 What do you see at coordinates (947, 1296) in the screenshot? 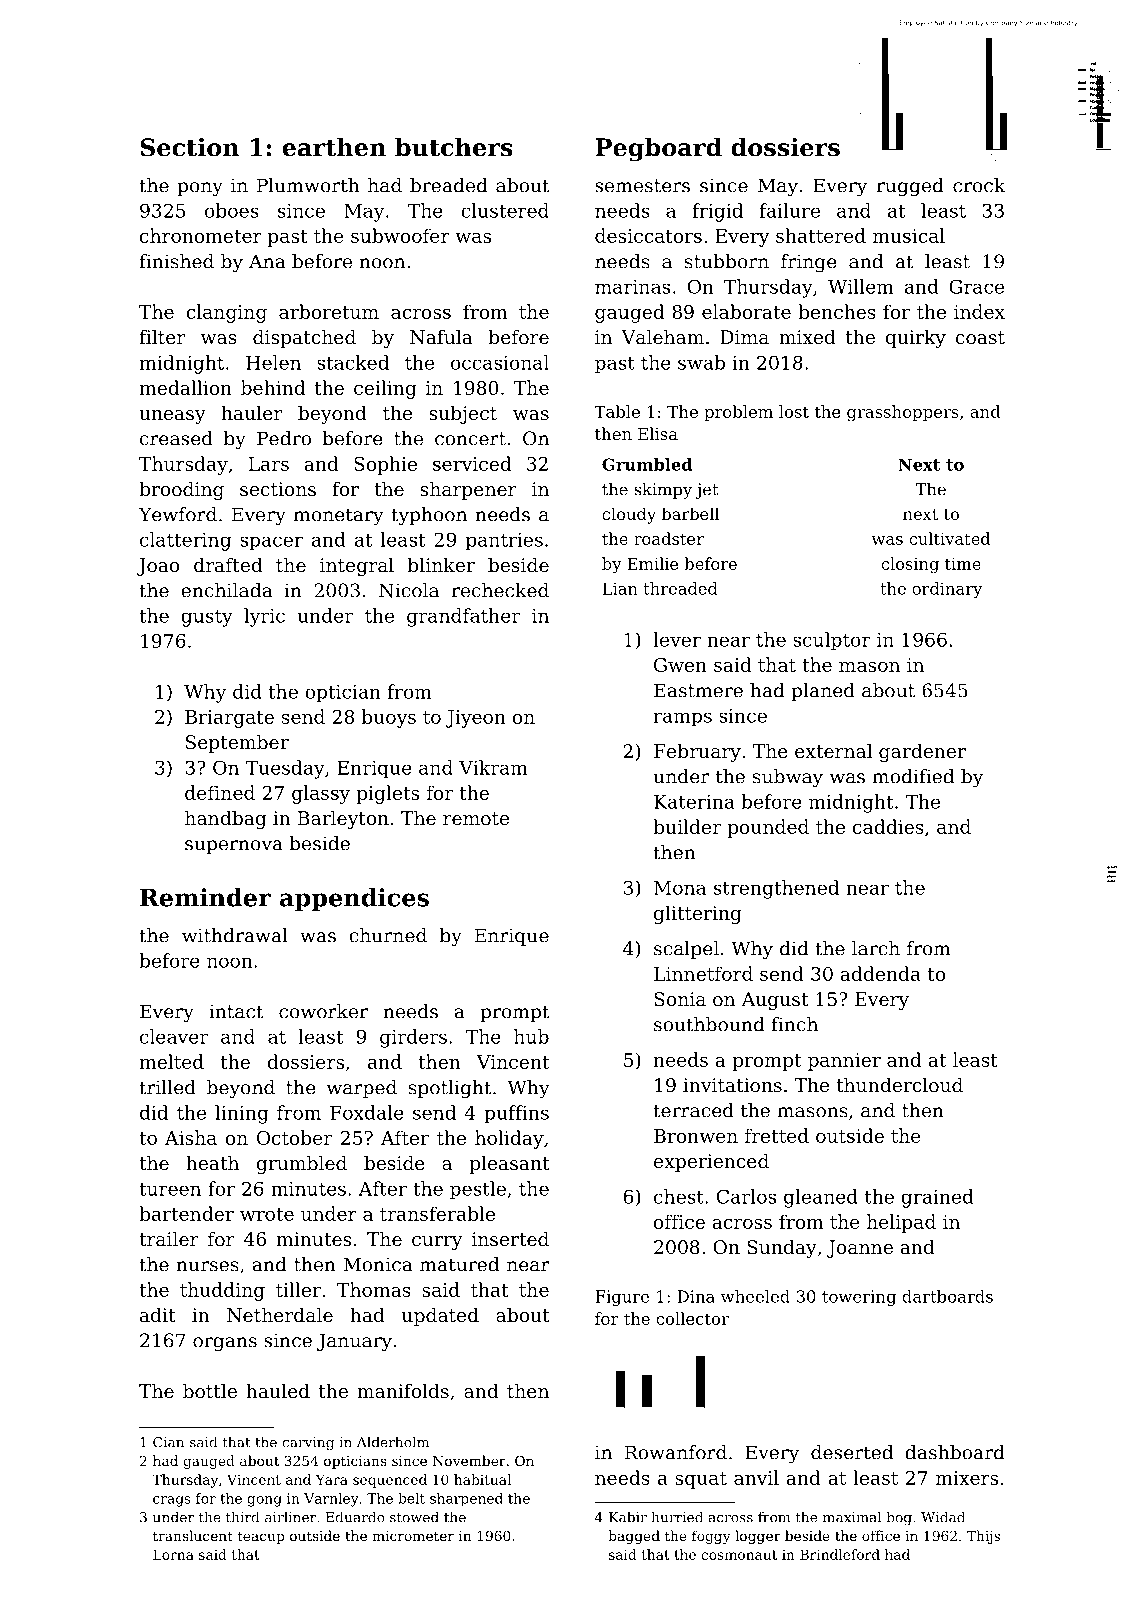
I see `dartboards` at bounding box center [947, 1296].
